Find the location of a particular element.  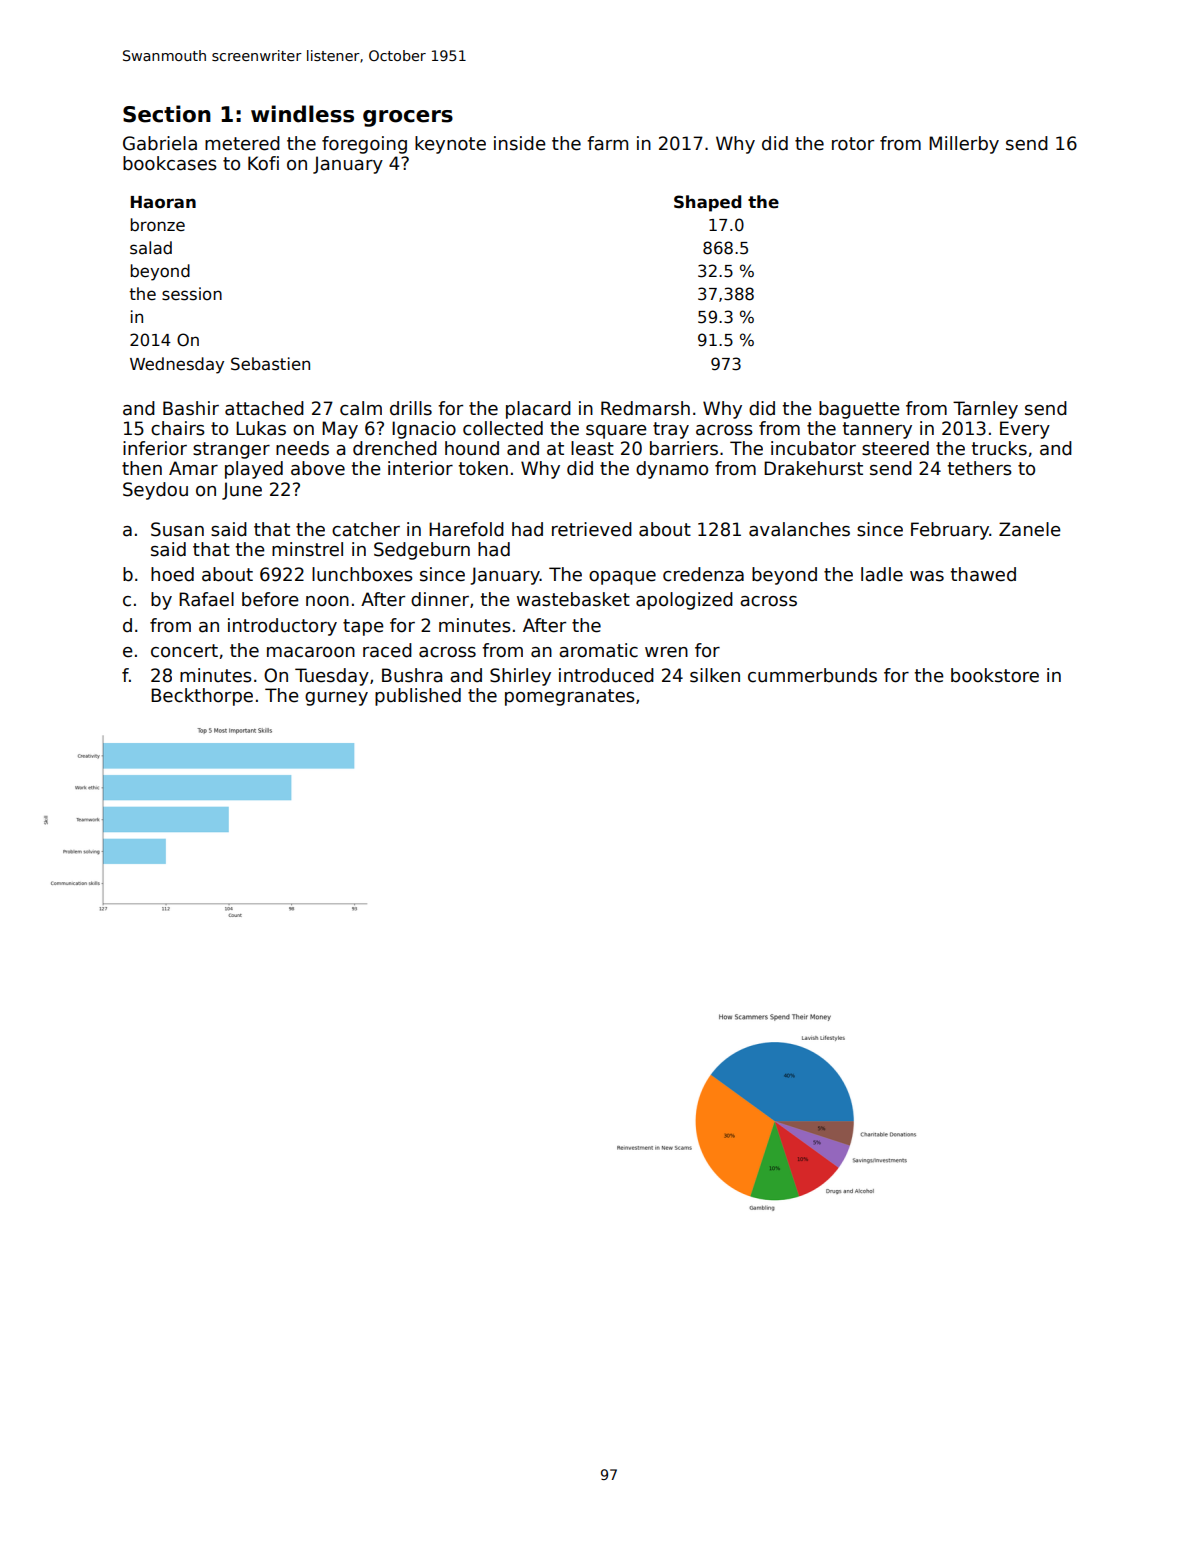

grocers is located at coordinates (408, 118).
